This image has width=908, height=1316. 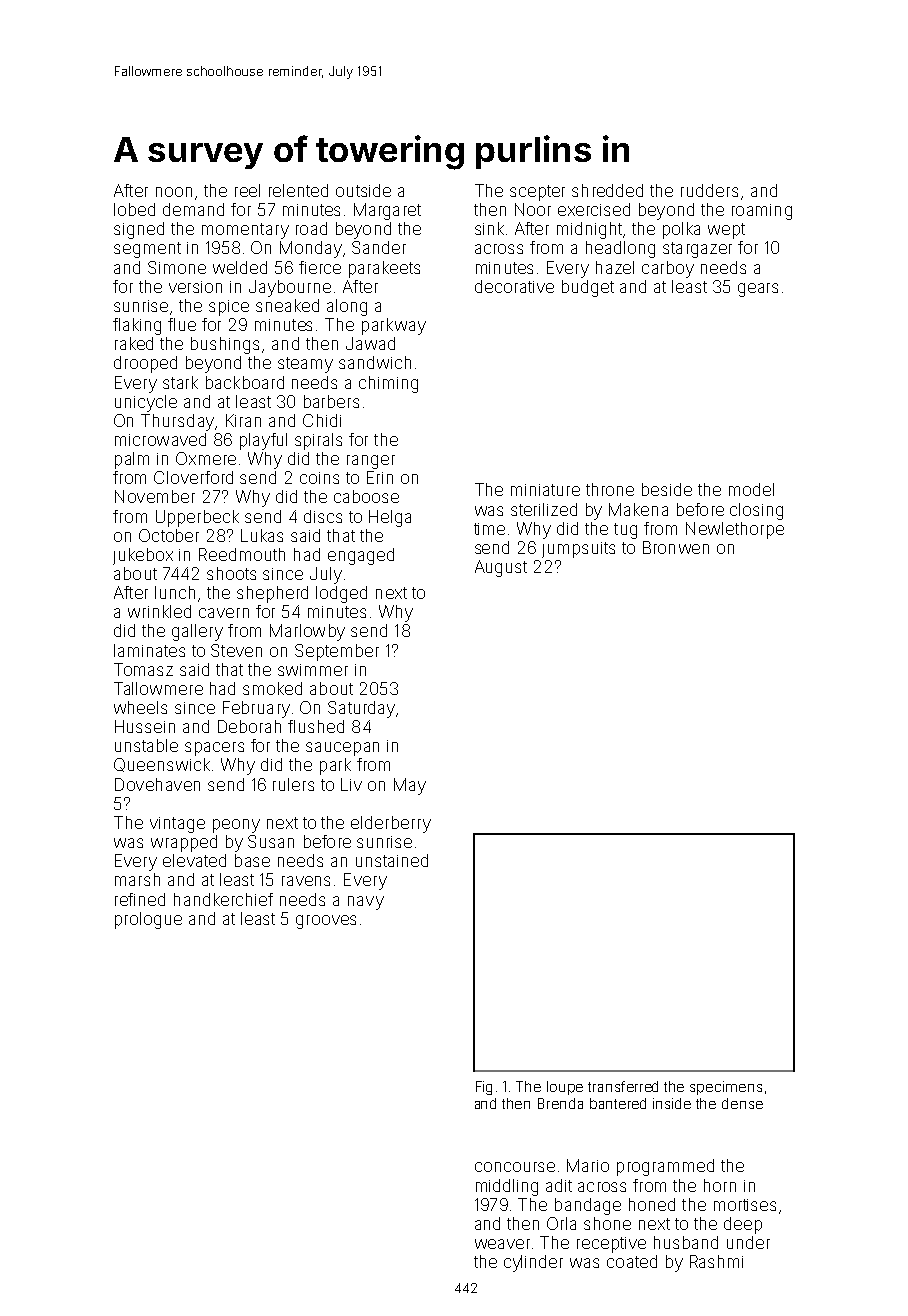 I want to click on Bronwen, so click(x=676, y=547).
